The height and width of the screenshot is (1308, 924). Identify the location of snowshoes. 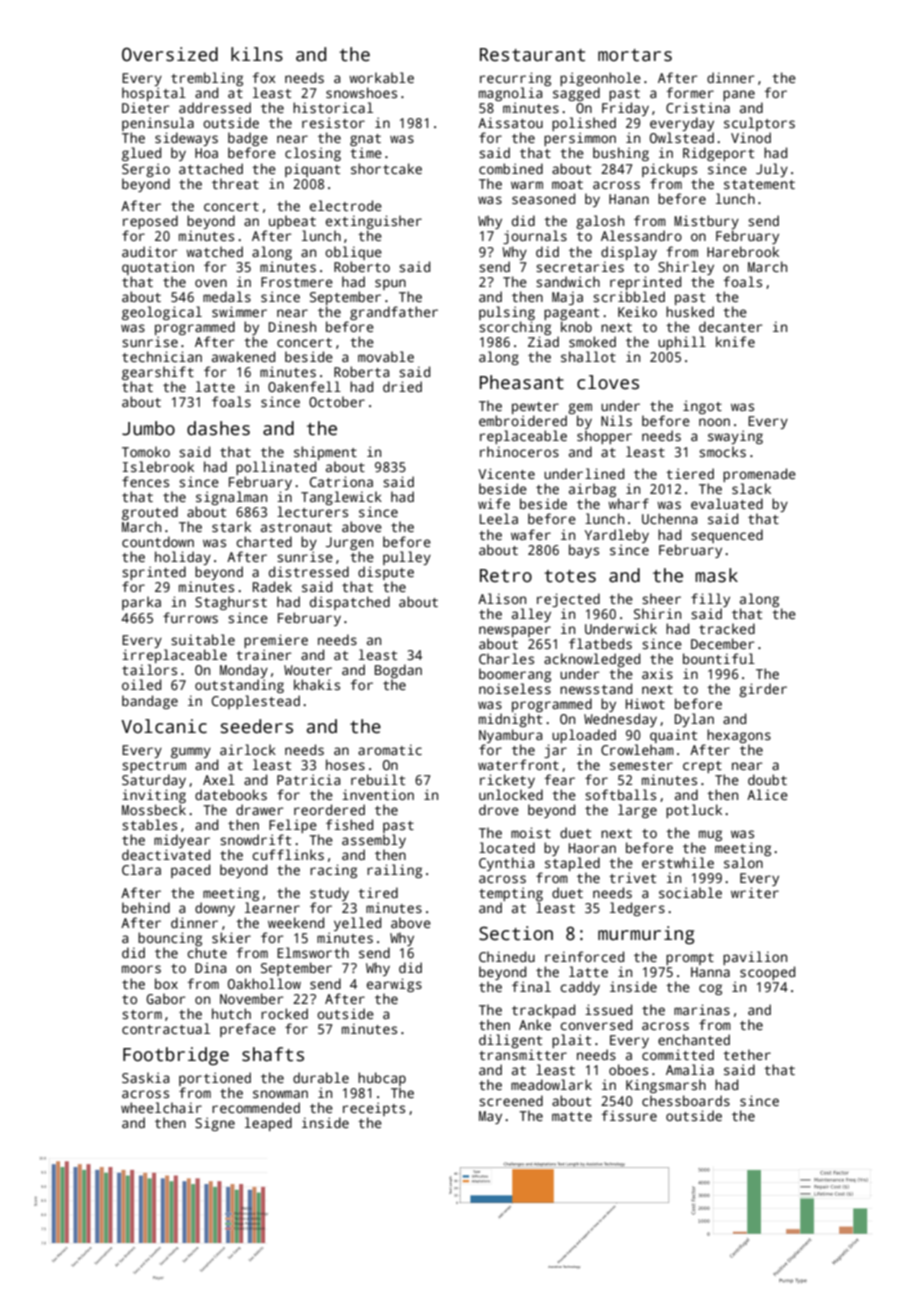
(361, 92).
